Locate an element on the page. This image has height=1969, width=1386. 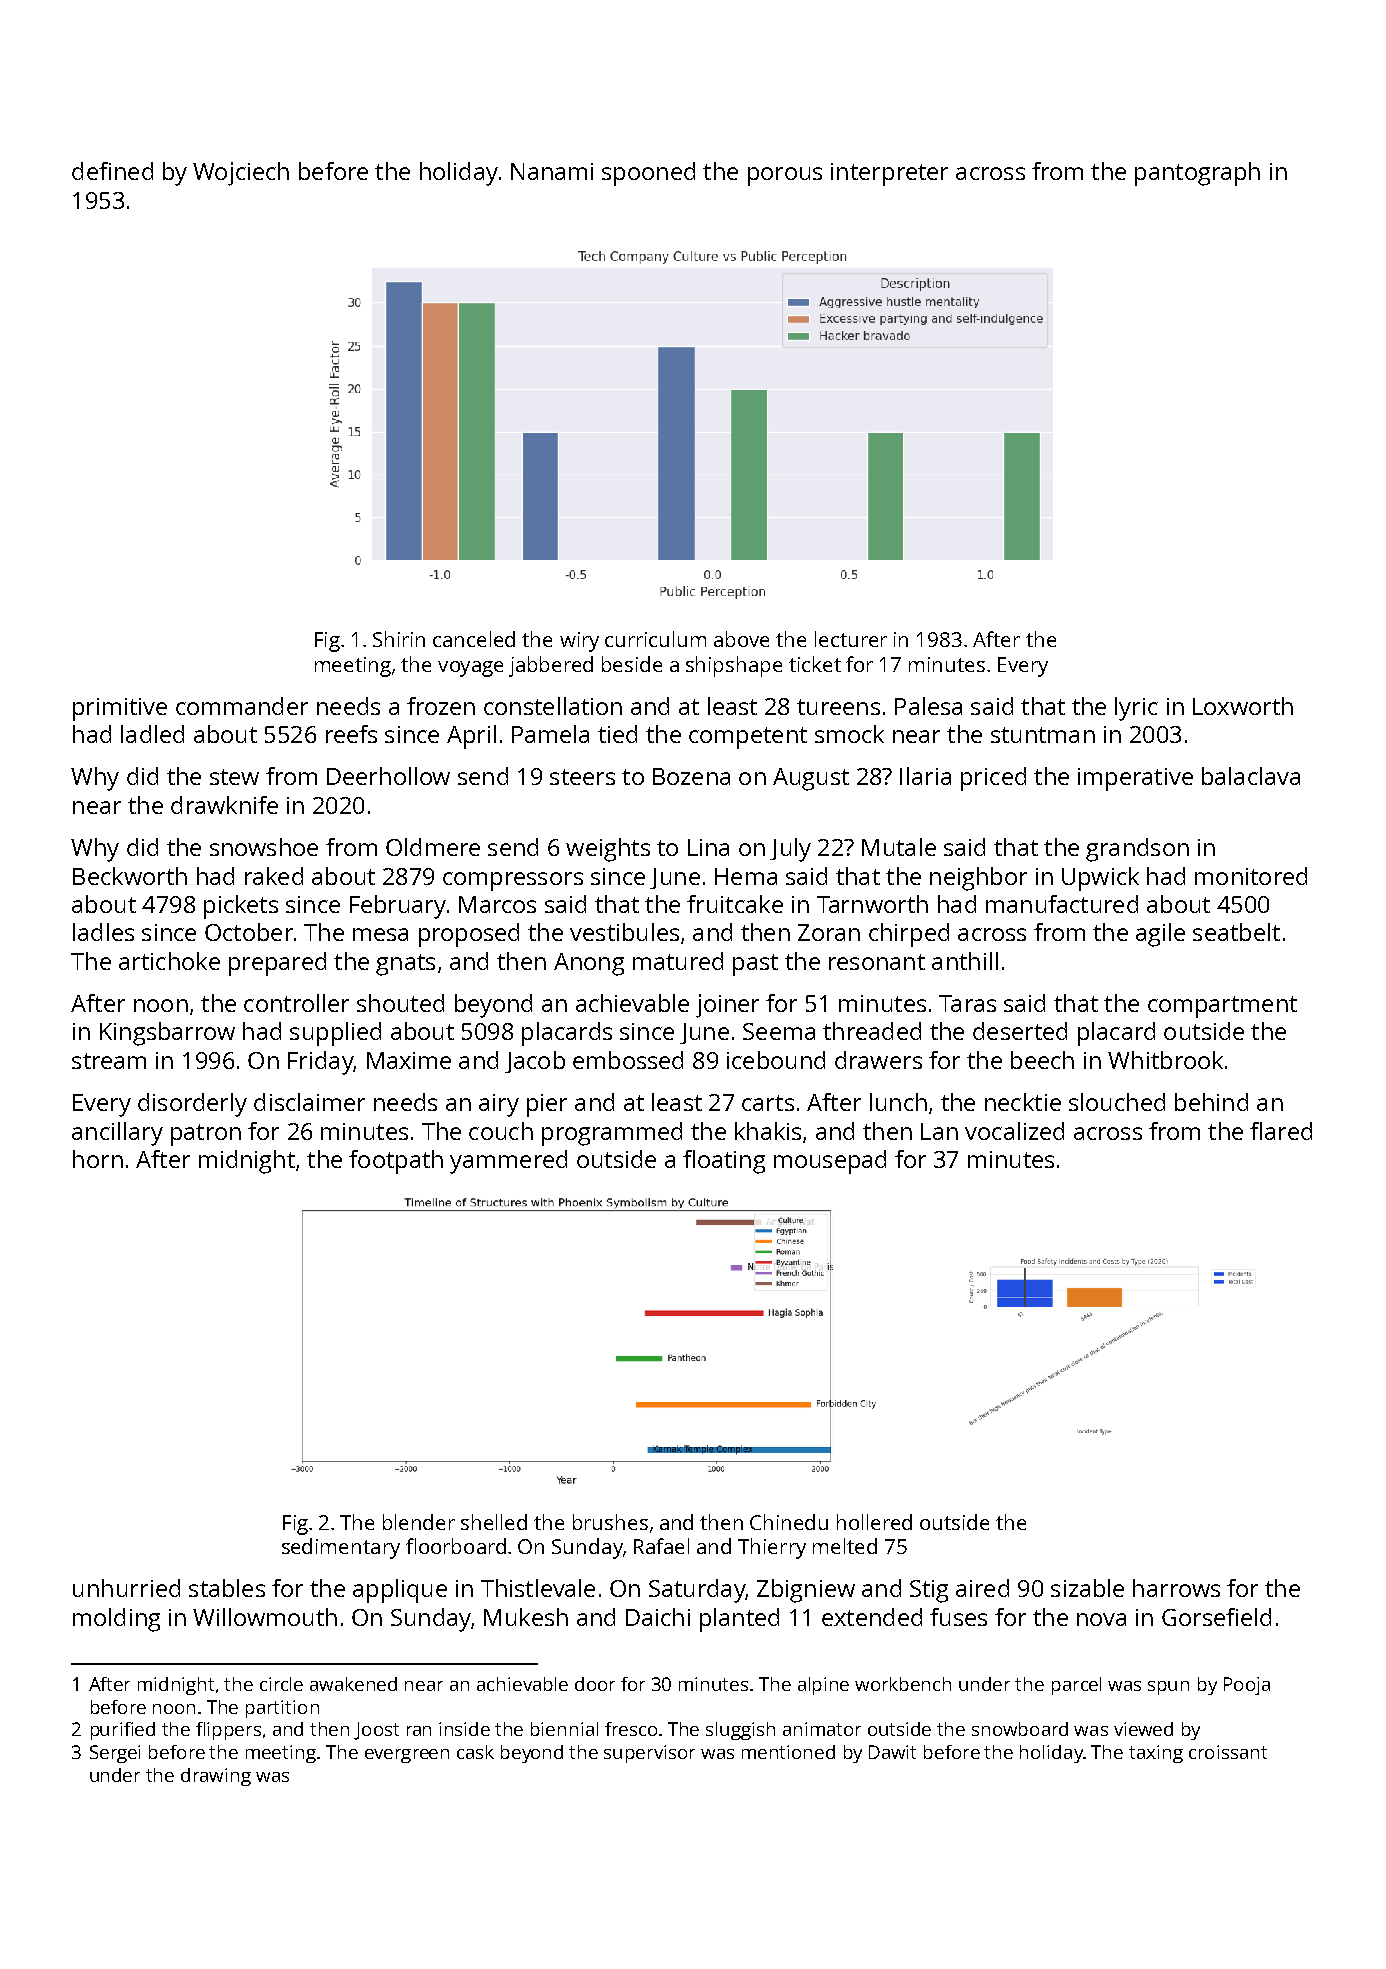
flared is located at coordinates (1281, 1131).
